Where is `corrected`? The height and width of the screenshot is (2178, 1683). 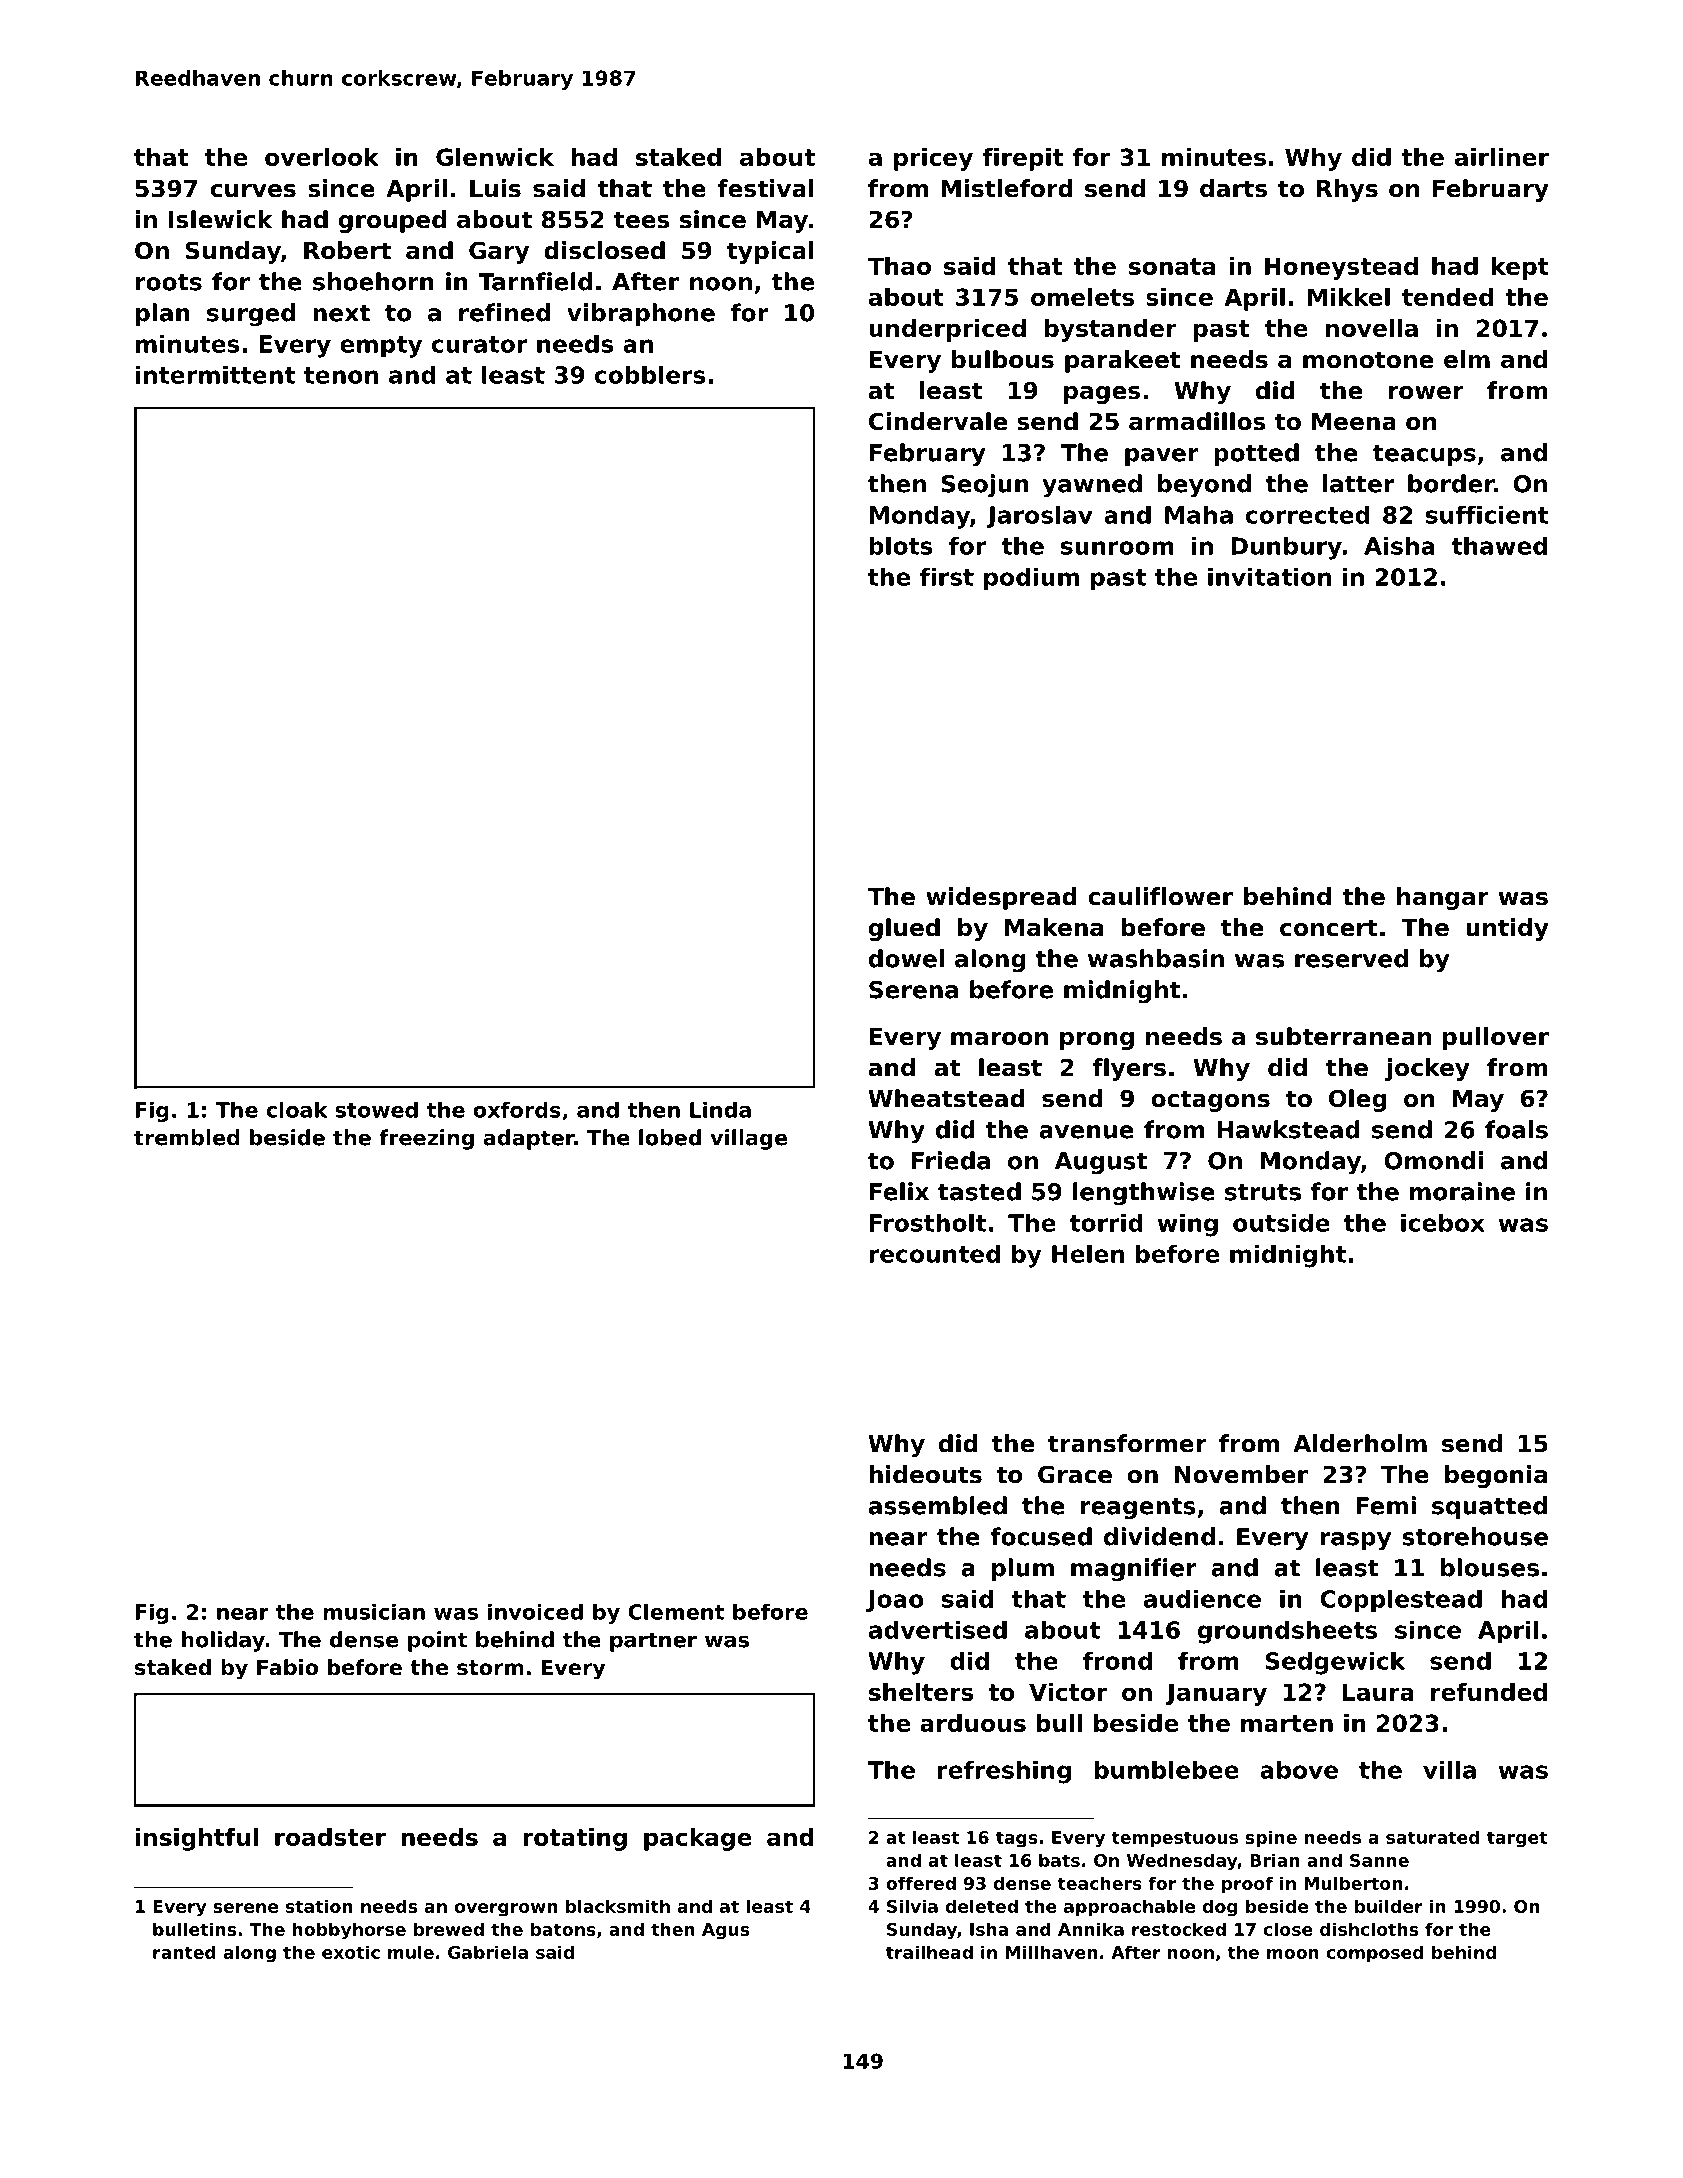
corrected is located at coordinates (1308, 514).
